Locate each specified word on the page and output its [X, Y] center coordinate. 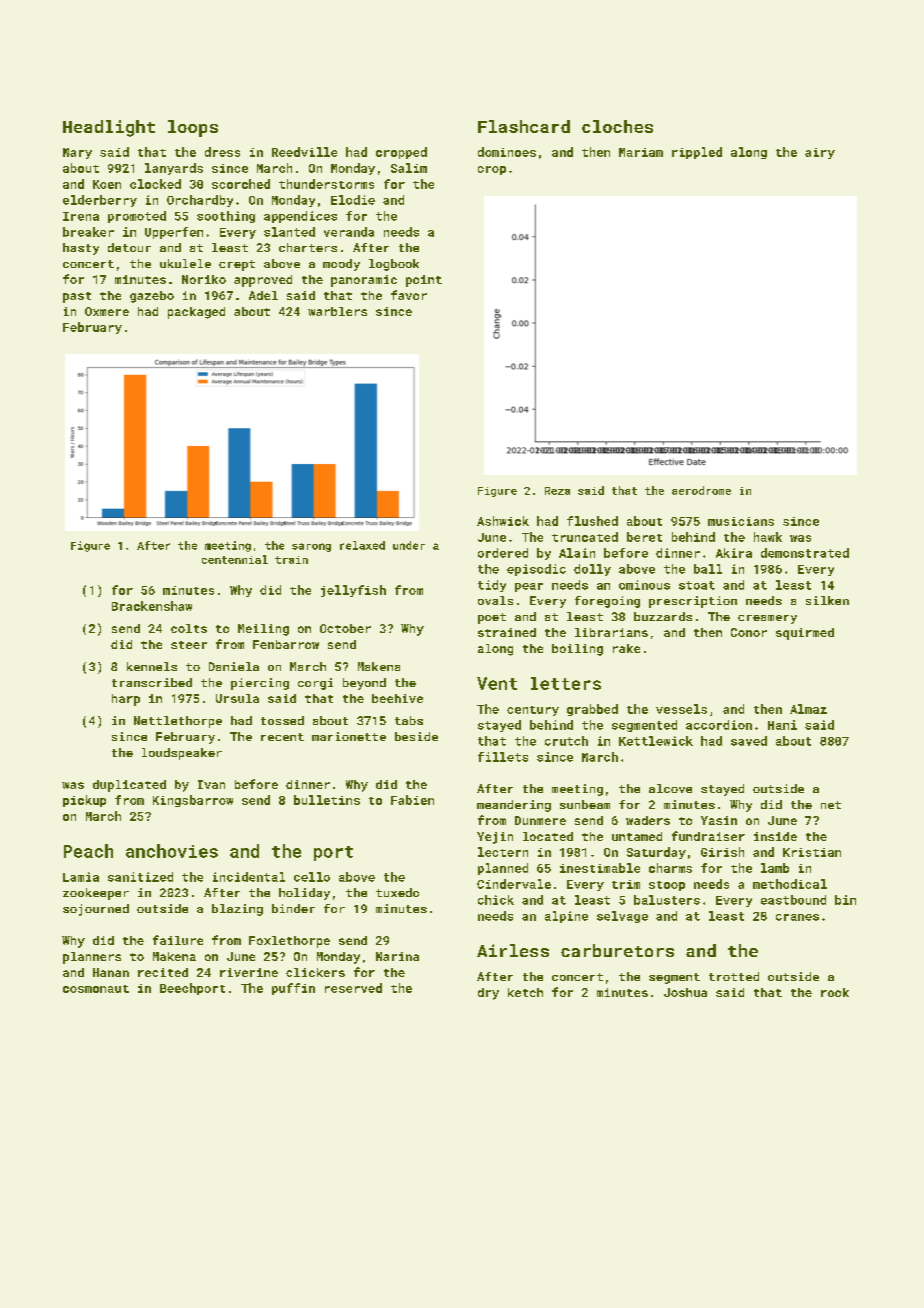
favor [409, 295]
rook [835, 992]
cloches [617, 126]
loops [193, 128]
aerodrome [701, 490]
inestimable [600, 868]
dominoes [507, 152]
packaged [196, 313]
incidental [249, 877]
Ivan [211, 784]
